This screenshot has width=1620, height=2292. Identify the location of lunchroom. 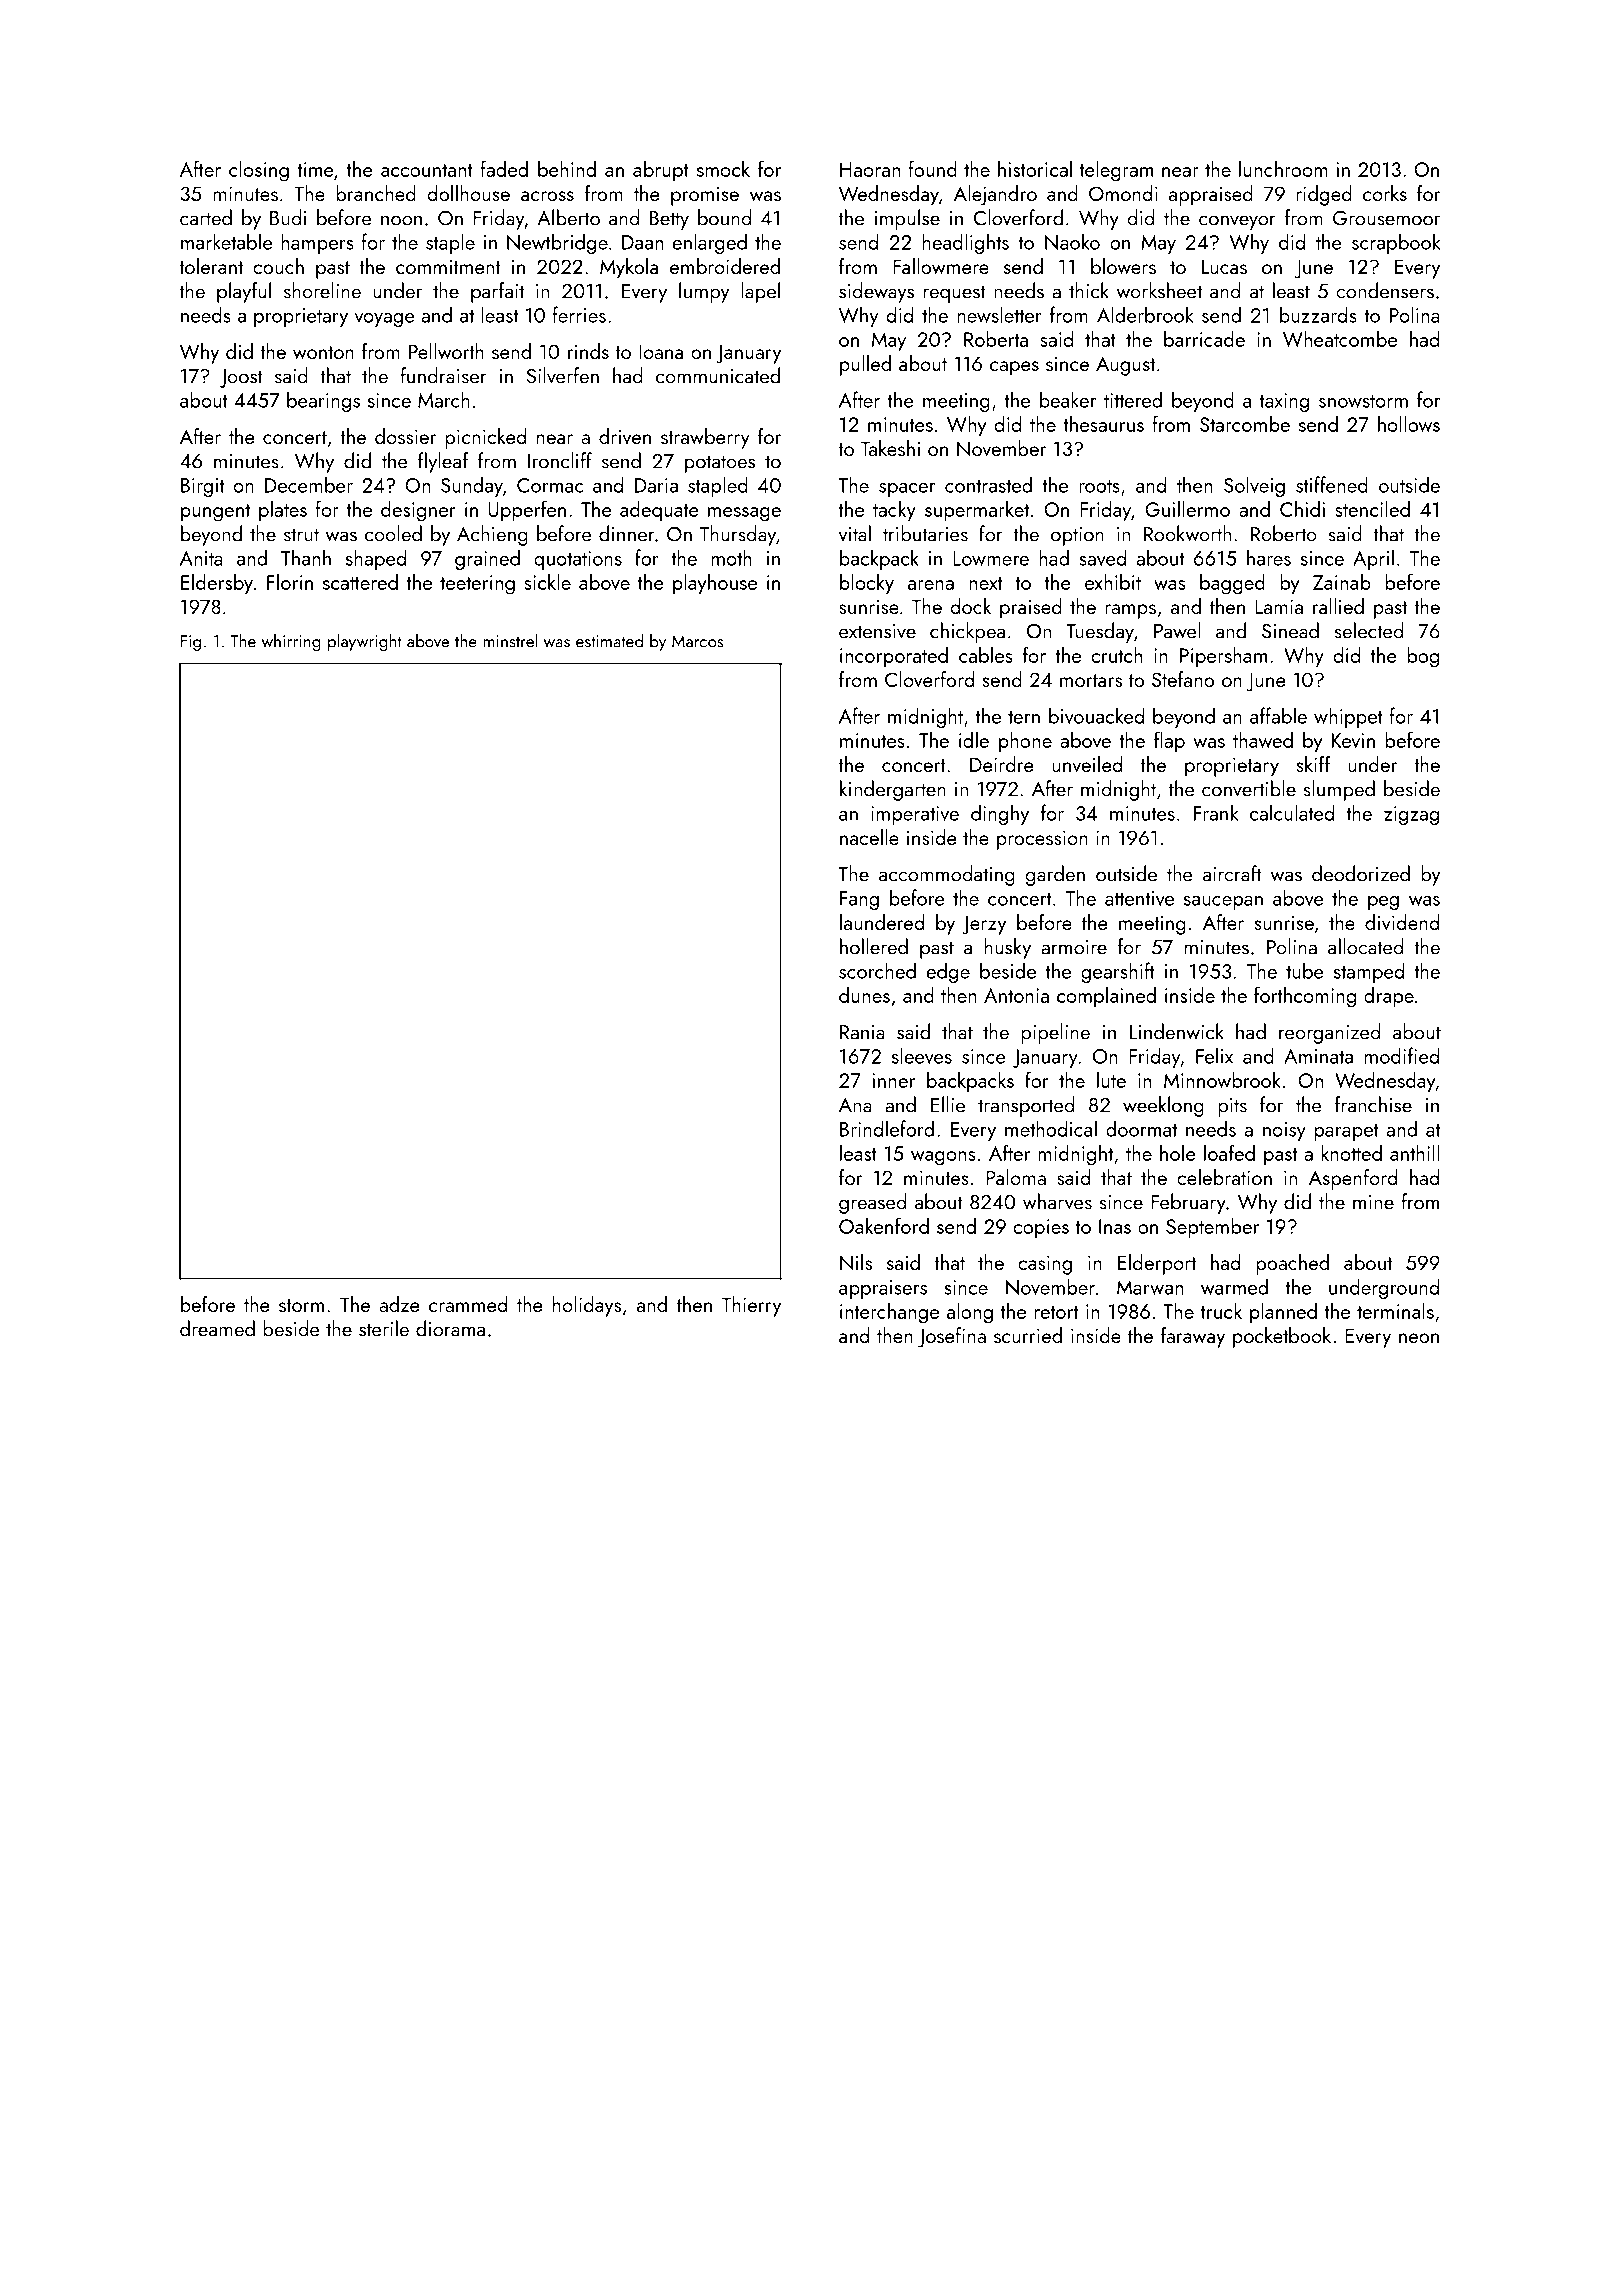
(1283, 169).
